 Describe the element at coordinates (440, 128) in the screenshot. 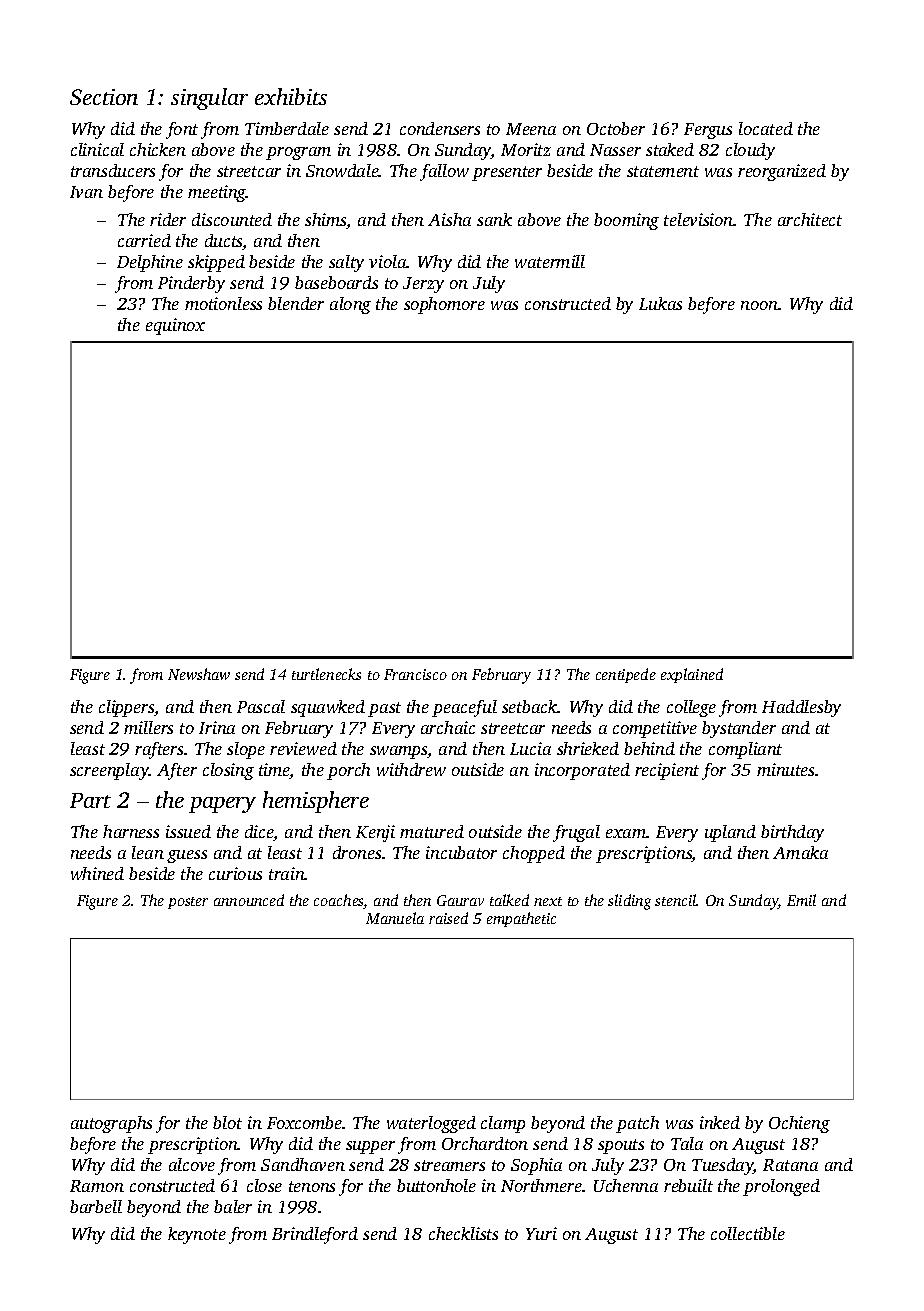

I see `condensers` at that location.
